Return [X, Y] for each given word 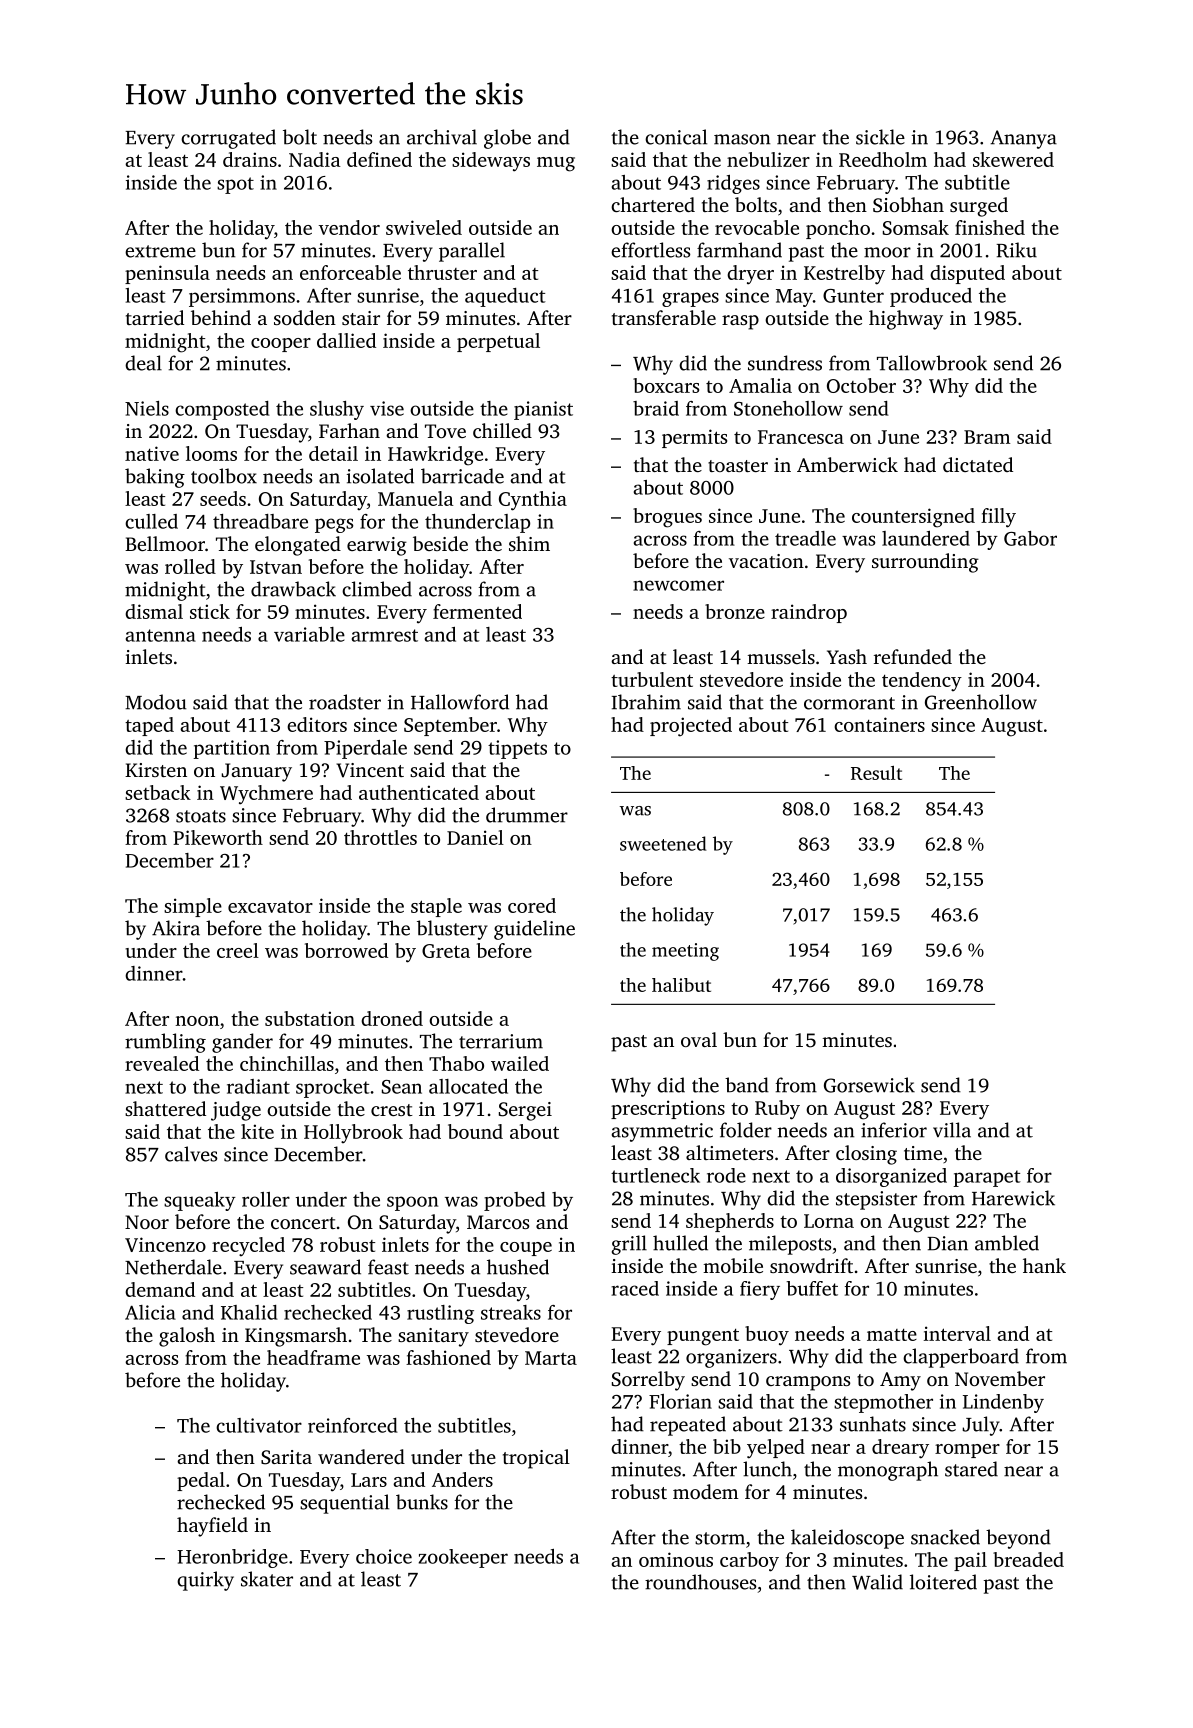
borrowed [346, 950]
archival [442, 137]
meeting [685, 952]
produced [931, 297]
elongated [298, 546]
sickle [880, 137]
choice [384, 1556]
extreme [160, 251]
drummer [527, 815]
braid [656, 408]
